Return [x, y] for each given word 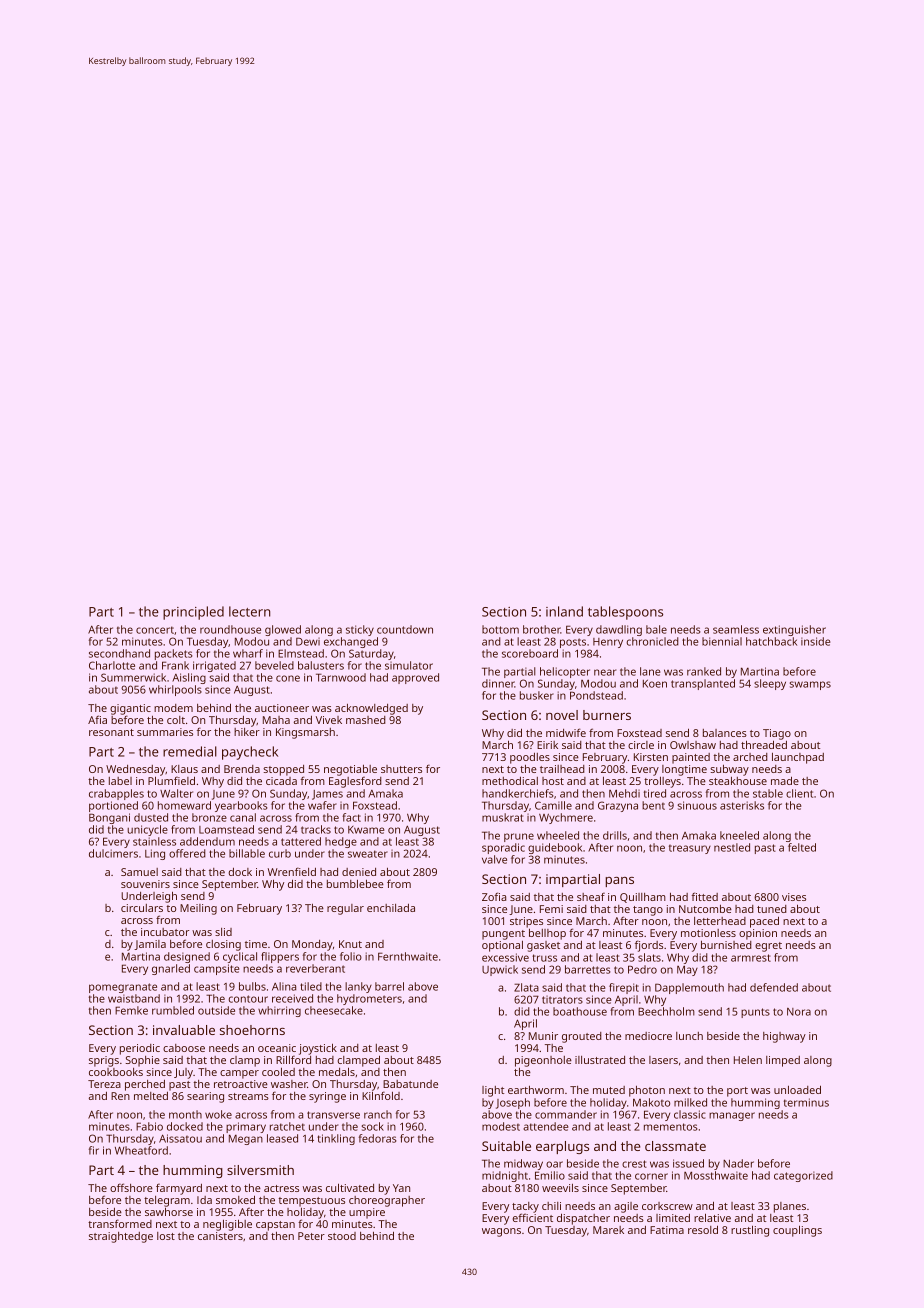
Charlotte [112, 665]
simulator [409, 665]
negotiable [350, 771]
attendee [545, 1126]
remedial [190, 751]
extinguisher [794, 630]
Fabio [149, 1126]
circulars [142, 908]
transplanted [703, 684]
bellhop [547, 934]
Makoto [651, 1102]
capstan [275, 1226]
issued [688, 1163]
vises [794, 897]
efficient [533, 1217]
